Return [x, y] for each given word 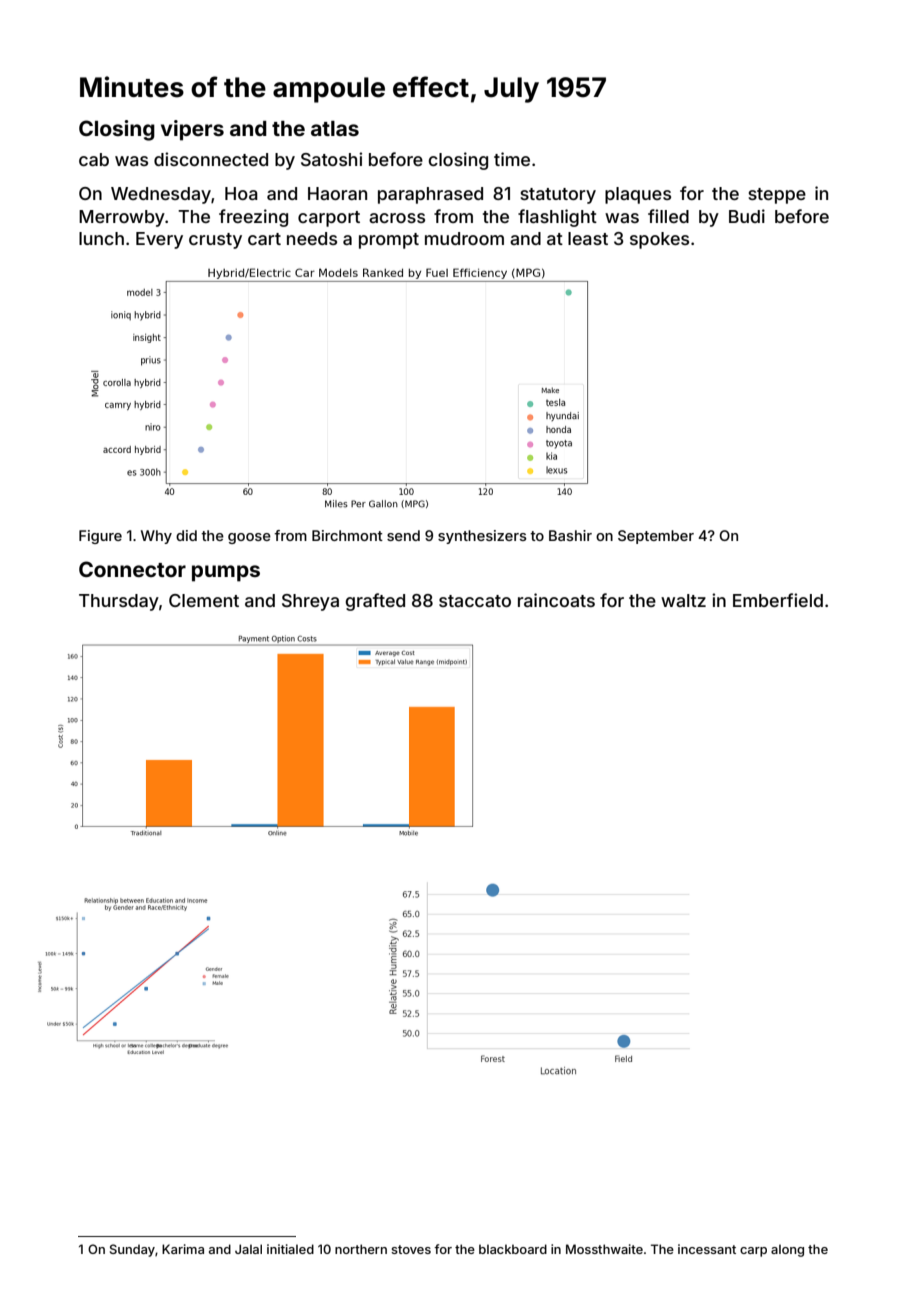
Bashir [570, 535]
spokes [659, 240]
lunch [101, 238]
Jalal [248, 1249]
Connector [132, 569]
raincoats [556, 600]
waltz [683, 600]
